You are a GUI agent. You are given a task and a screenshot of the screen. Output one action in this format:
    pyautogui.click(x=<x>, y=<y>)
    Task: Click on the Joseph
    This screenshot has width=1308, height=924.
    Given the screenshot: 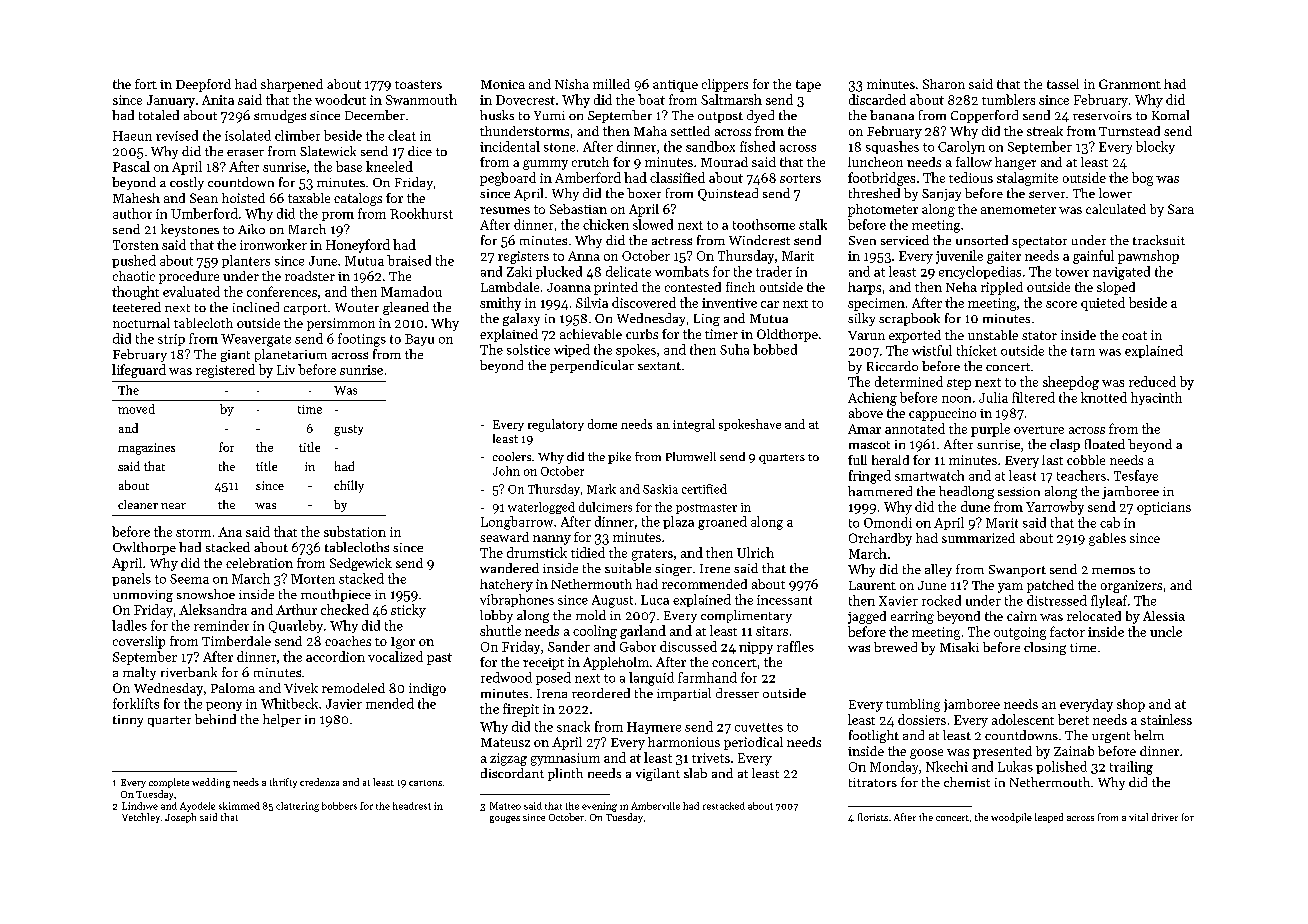 What is the action you would take?
    pyautogui.click(x=180, y=818)
